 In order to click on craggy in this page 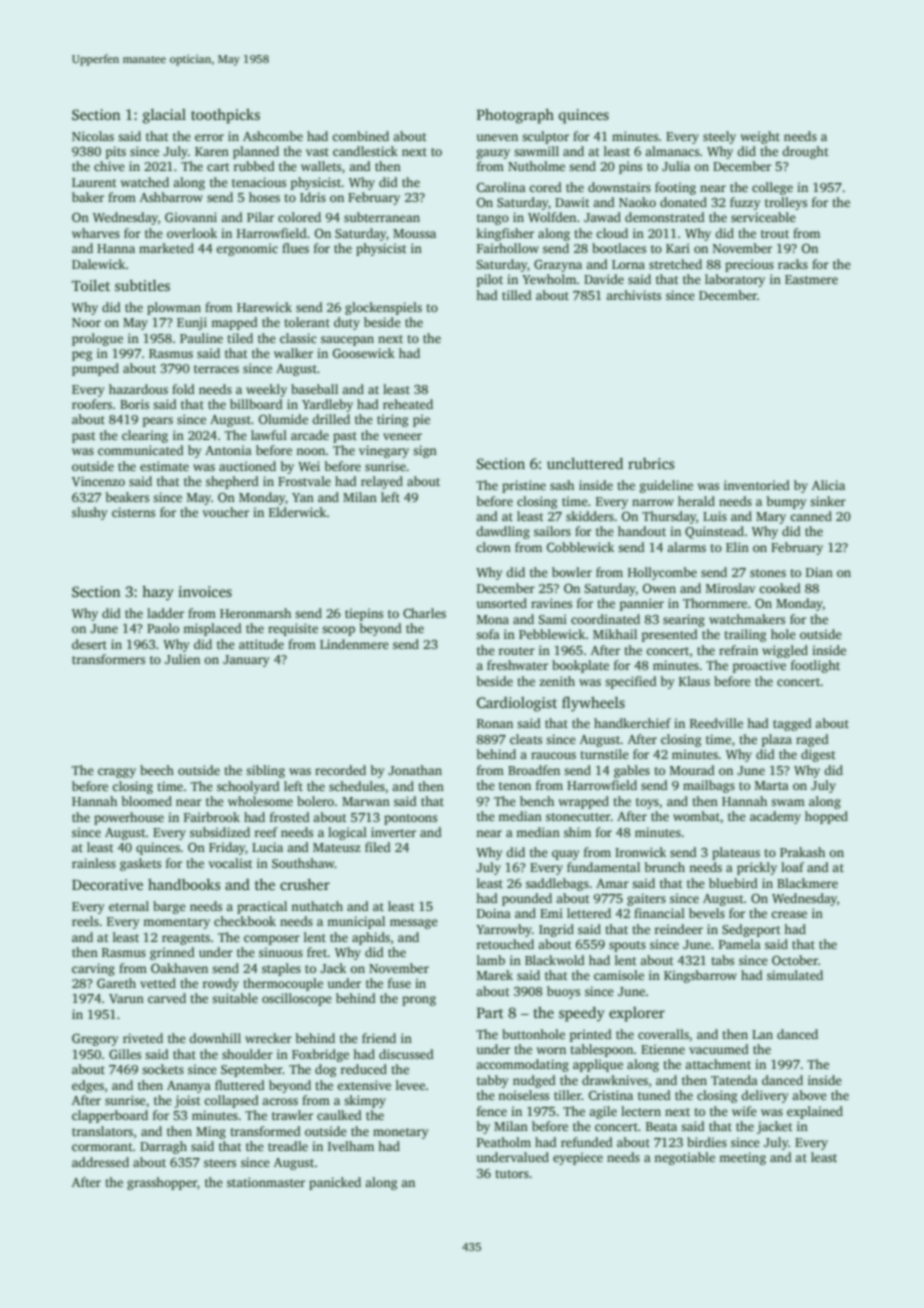, I will do `click(117, 773)`.
